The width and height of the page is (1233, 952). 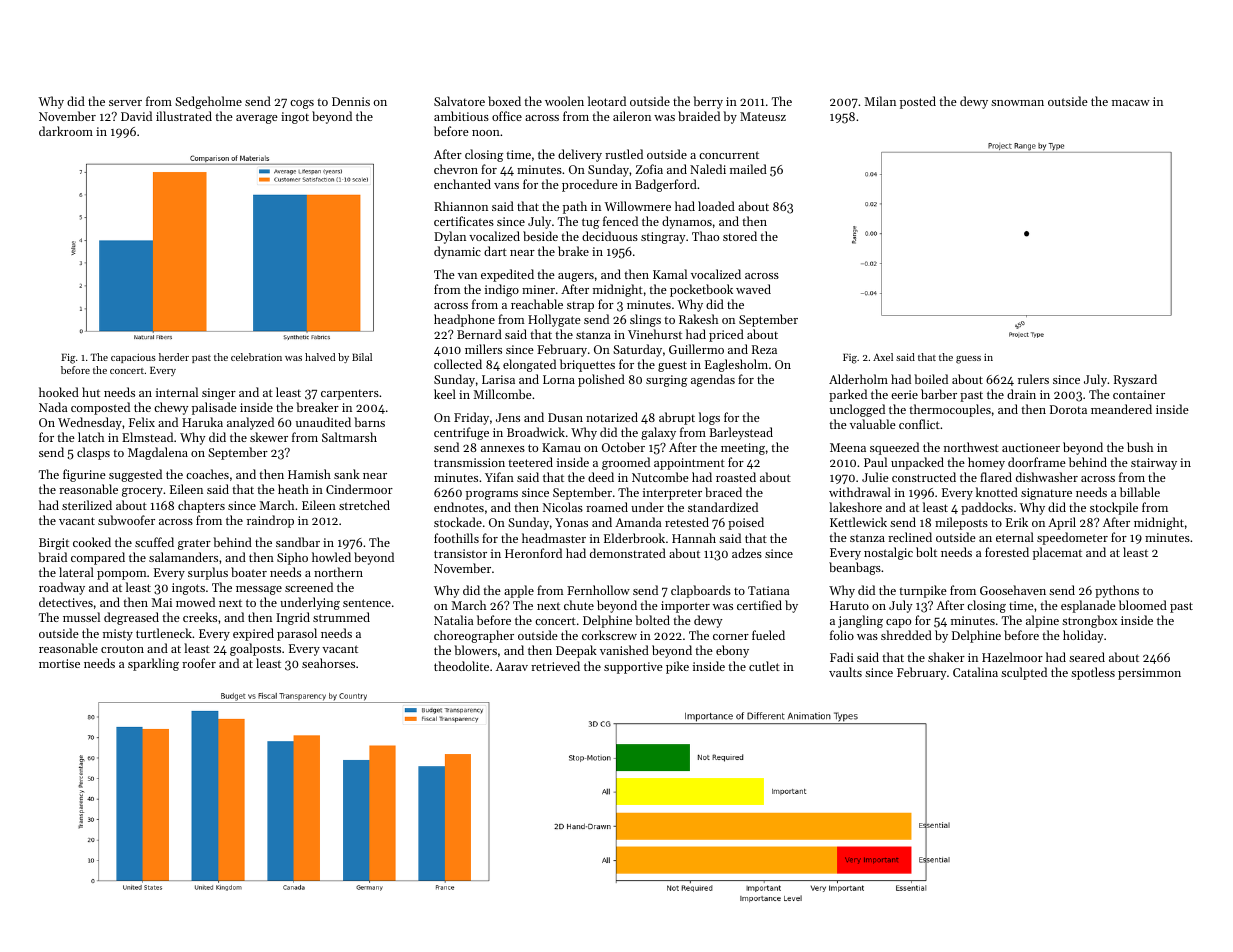 I want to click on tug, so click(x=591, y=223).
